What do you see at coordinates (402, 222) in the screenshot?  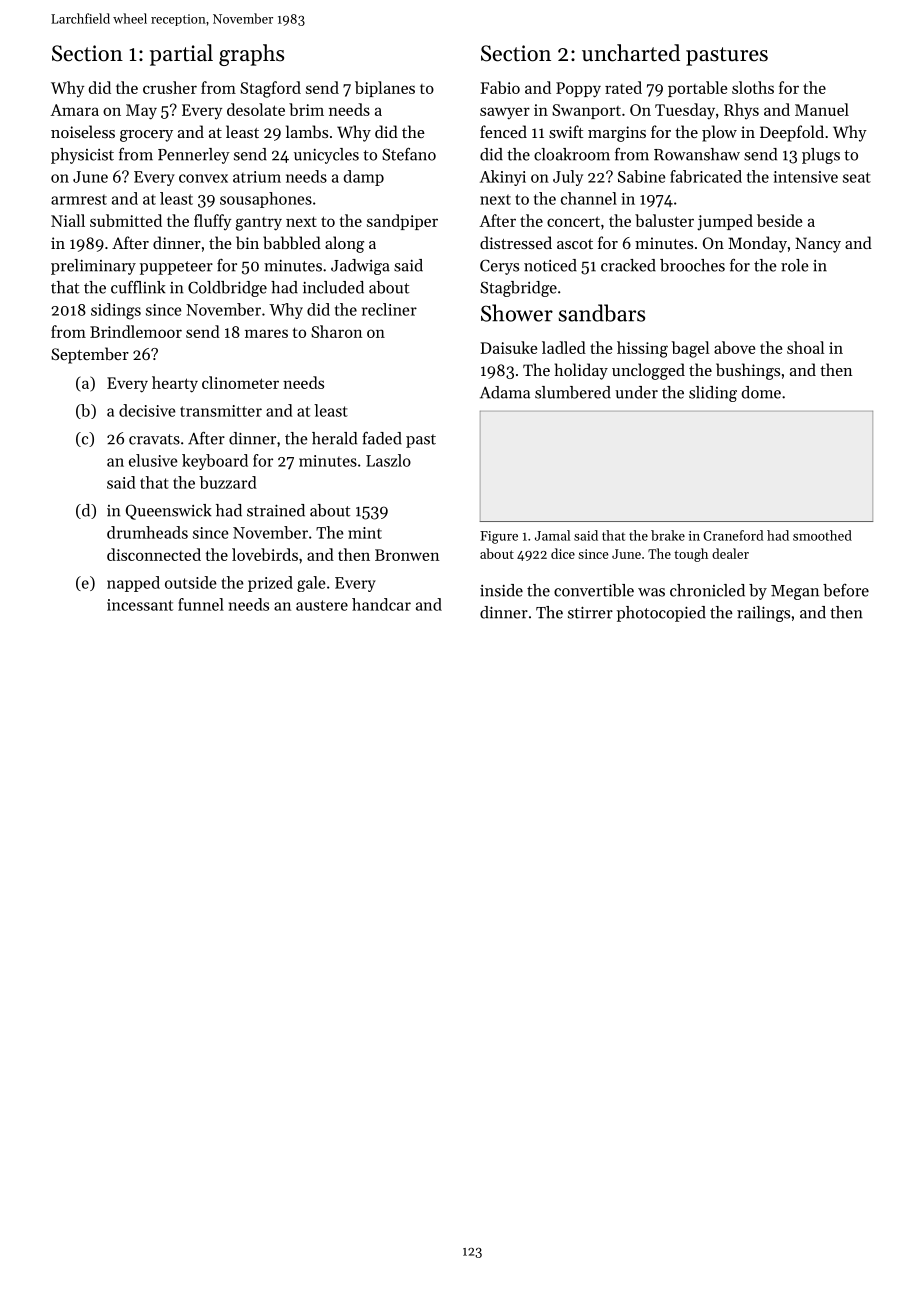 I see `sandpiper` at bounding box center [402, 222].
